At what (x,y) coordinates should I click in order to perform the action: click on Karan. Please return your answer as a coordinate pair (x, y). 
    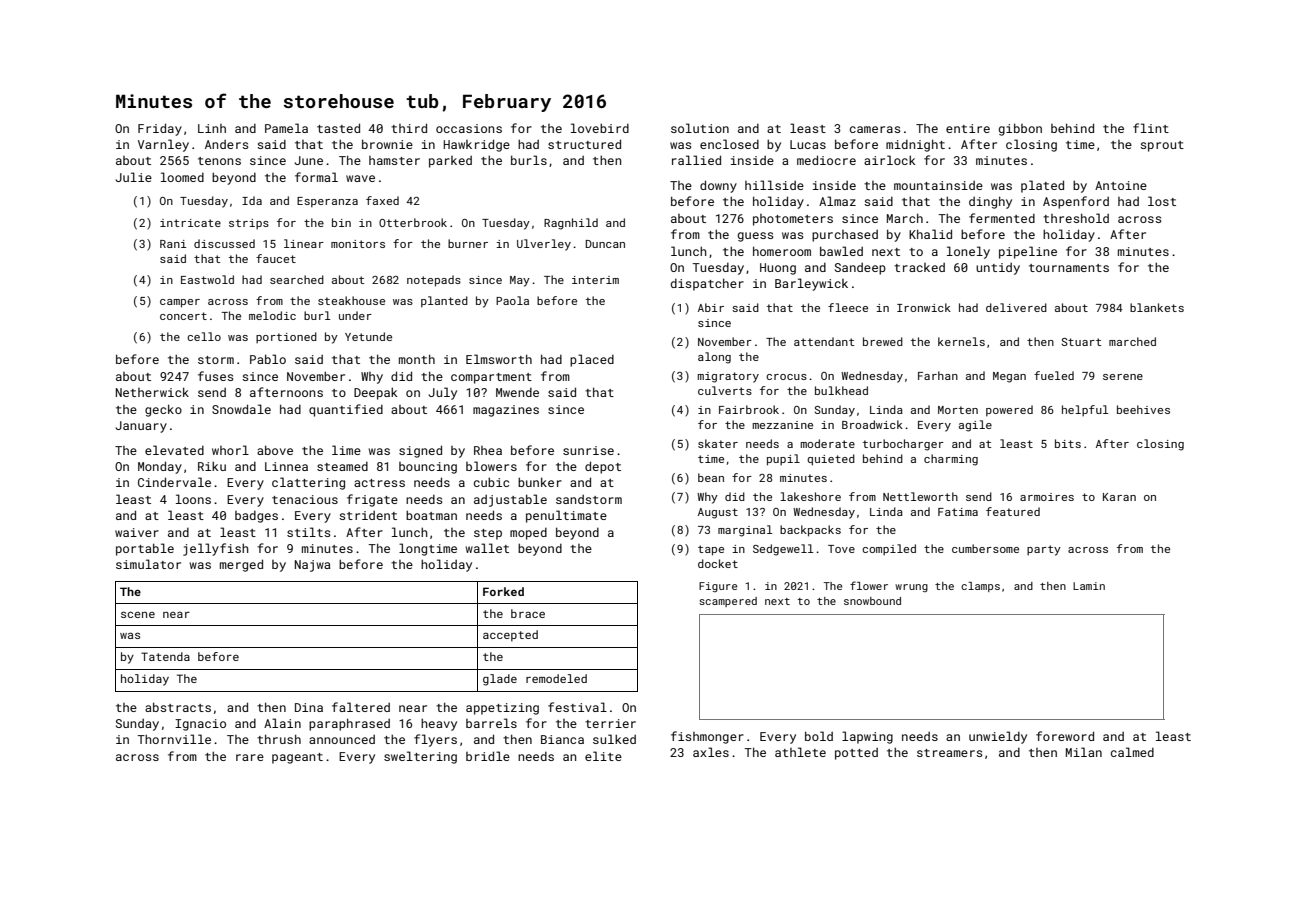
    Looking at the image, I should click on (1119, 497).
